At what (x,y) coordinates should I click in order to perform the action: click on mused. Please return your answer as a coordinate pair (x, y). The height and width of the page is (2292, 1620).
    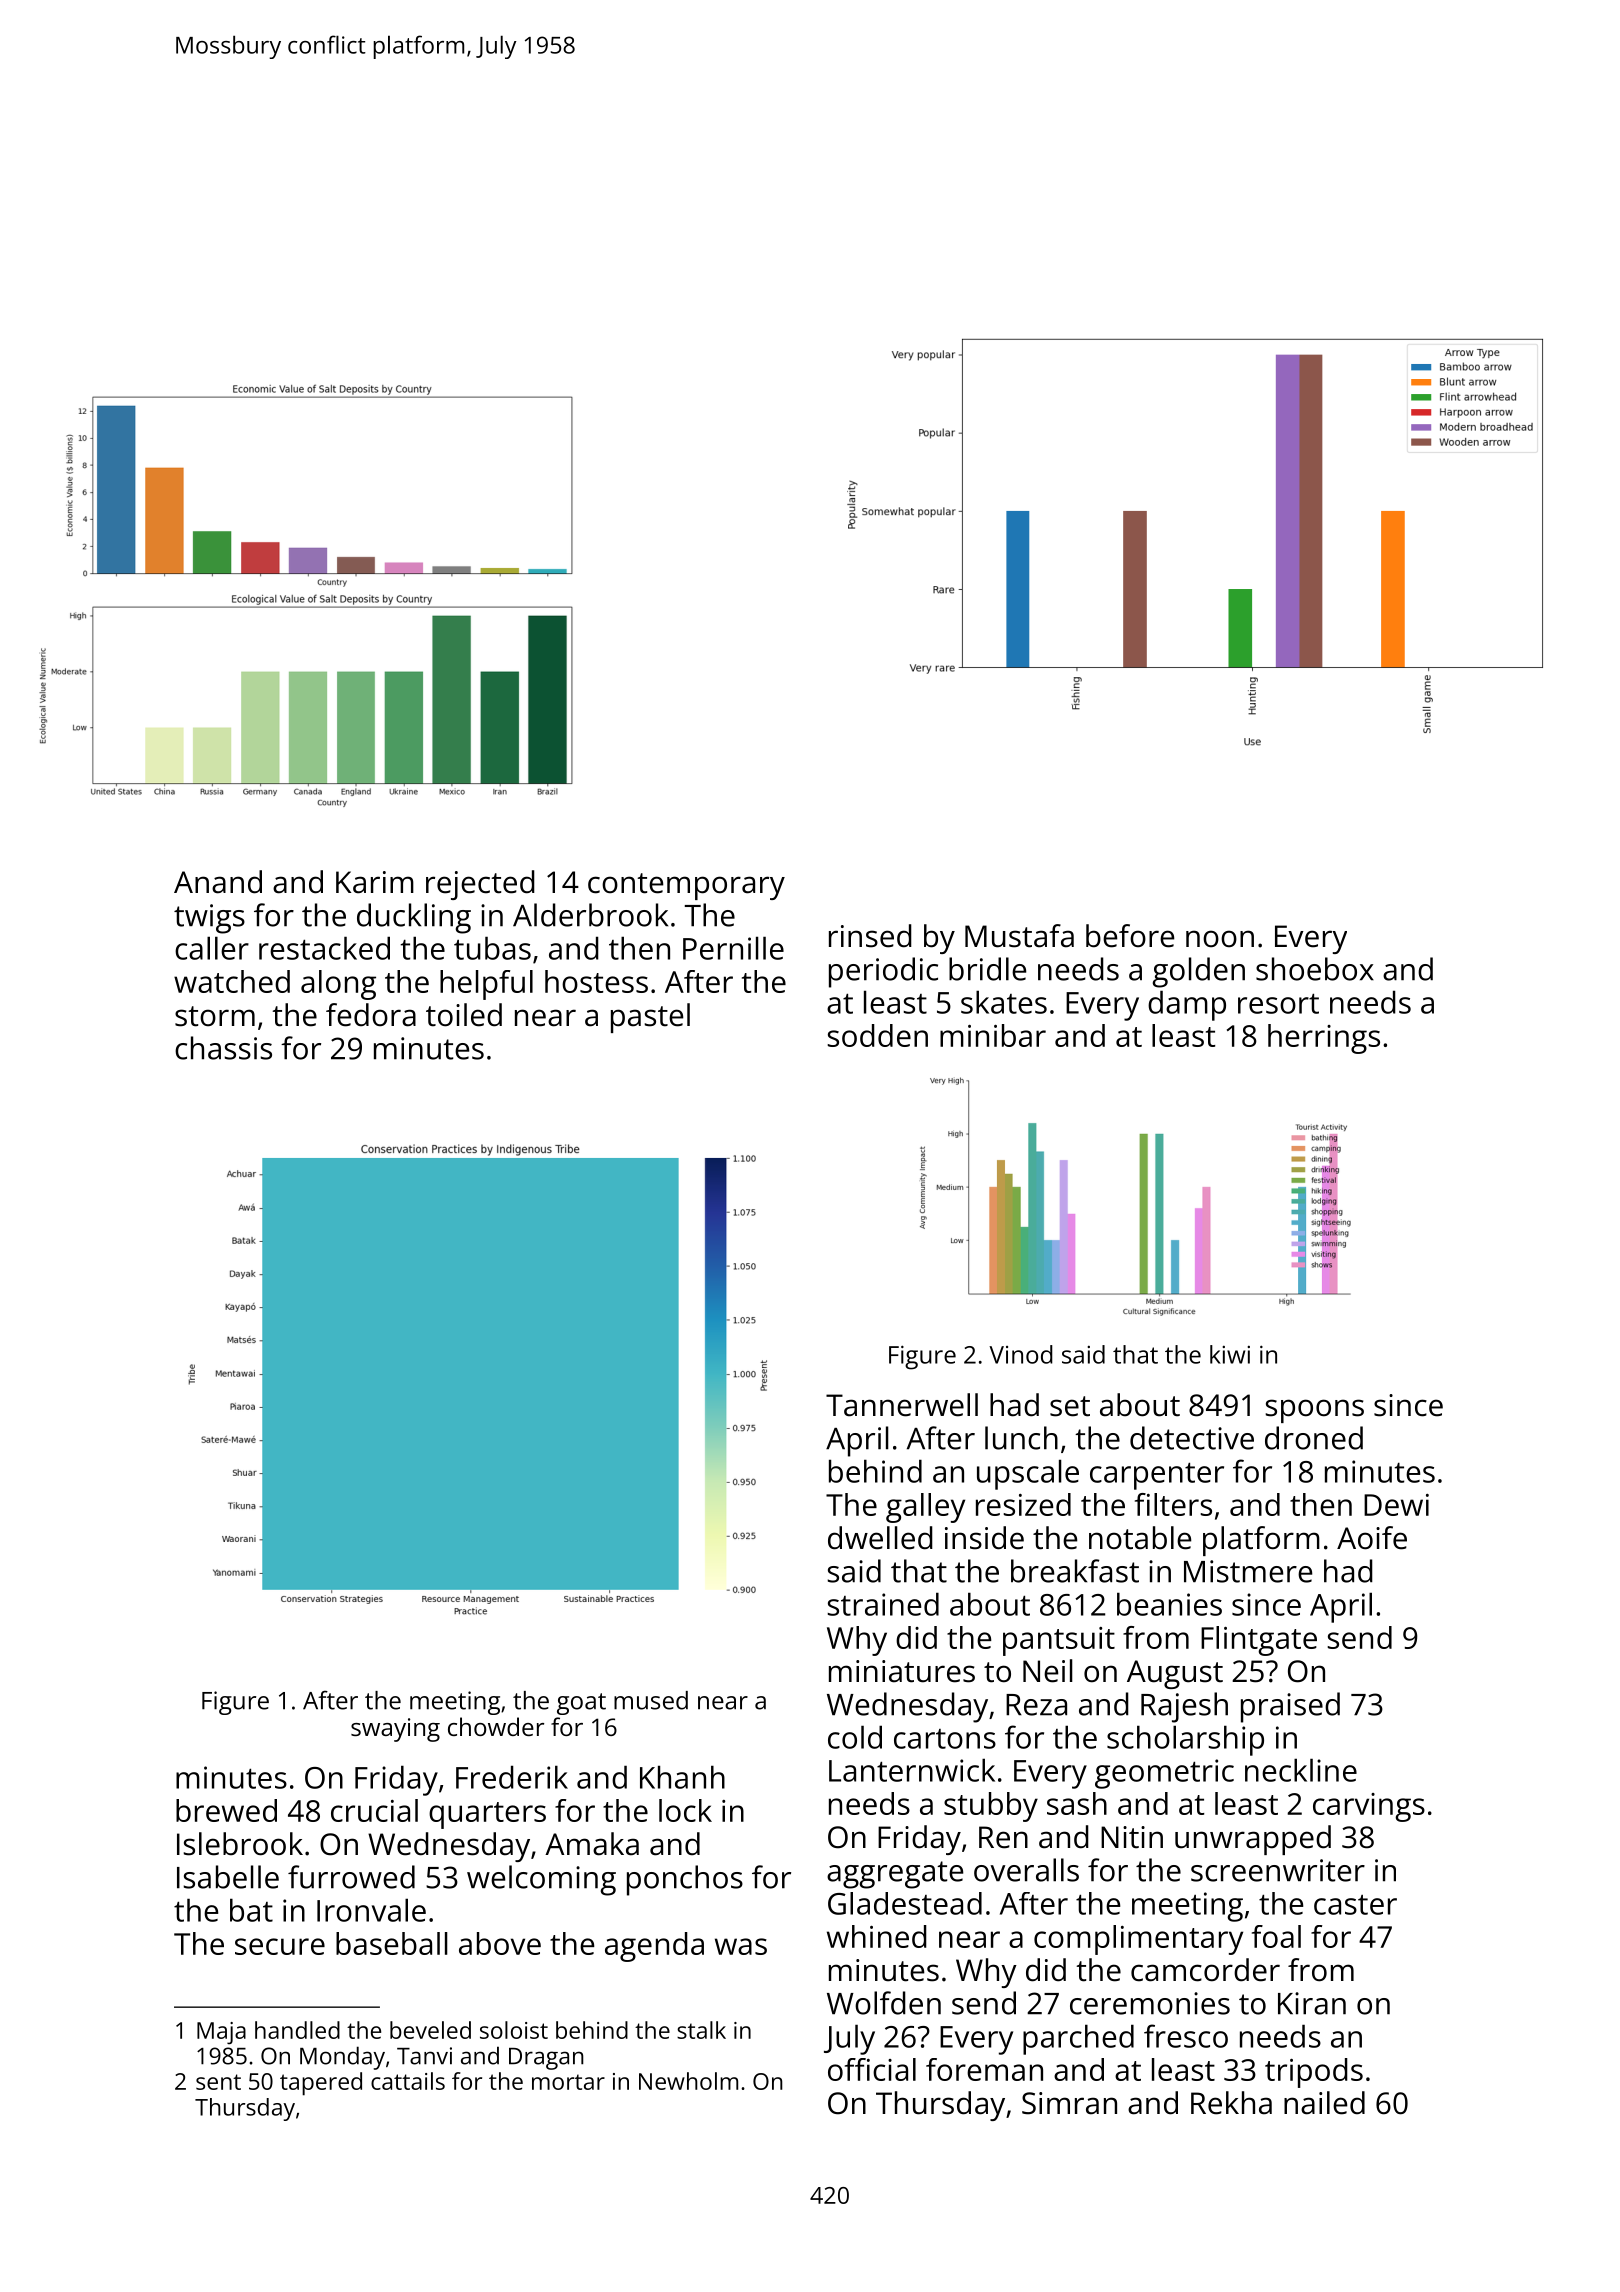
    Looking at the image, I should click on (651, 1700).
